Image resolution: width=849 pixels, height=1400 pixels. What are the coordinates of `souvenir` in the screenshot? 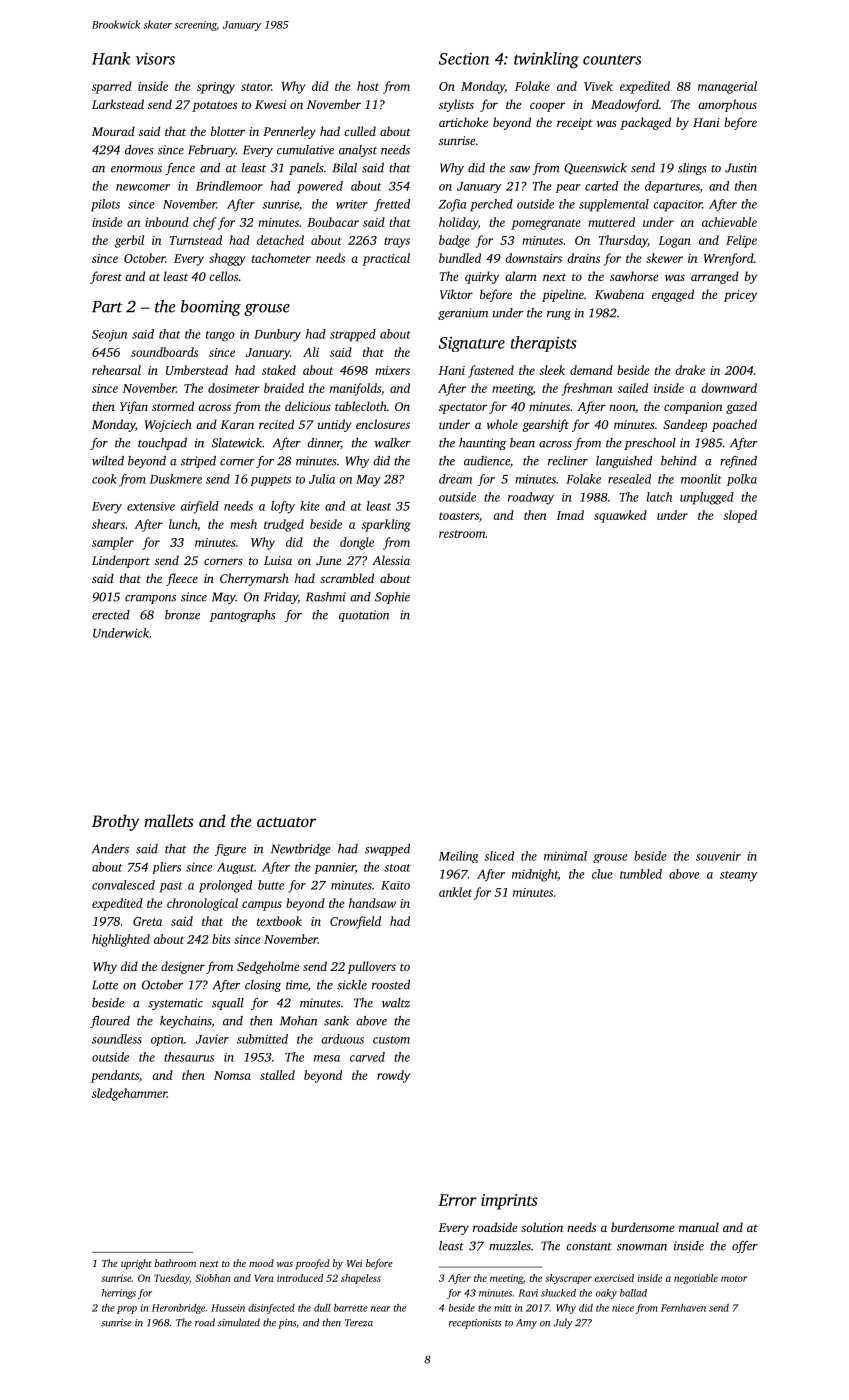 It's located at (718, 856).
